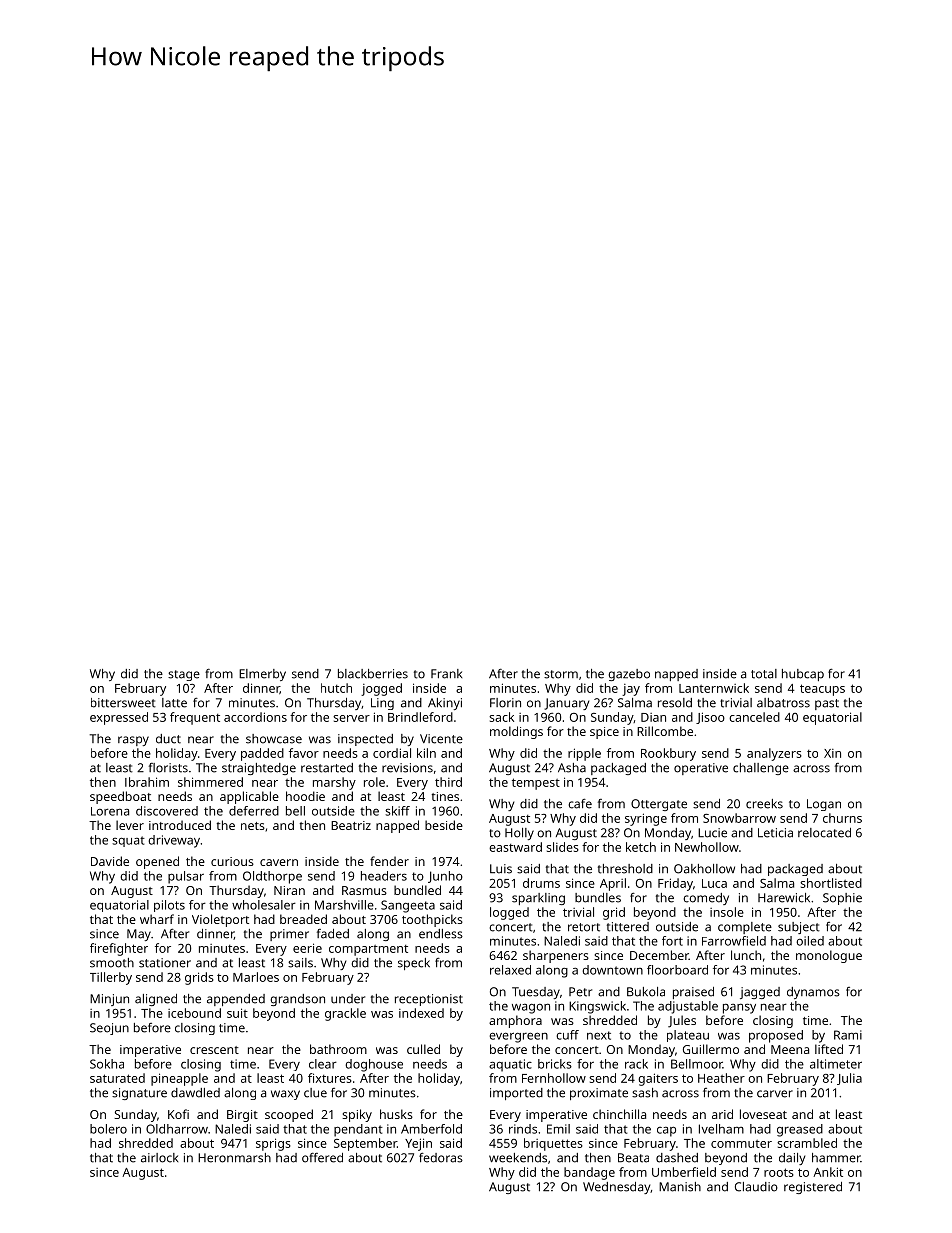 This image has width=952, height=1233. Describe the element at coordinates (159, 1158) in the image. I see `airlock` at that location.
